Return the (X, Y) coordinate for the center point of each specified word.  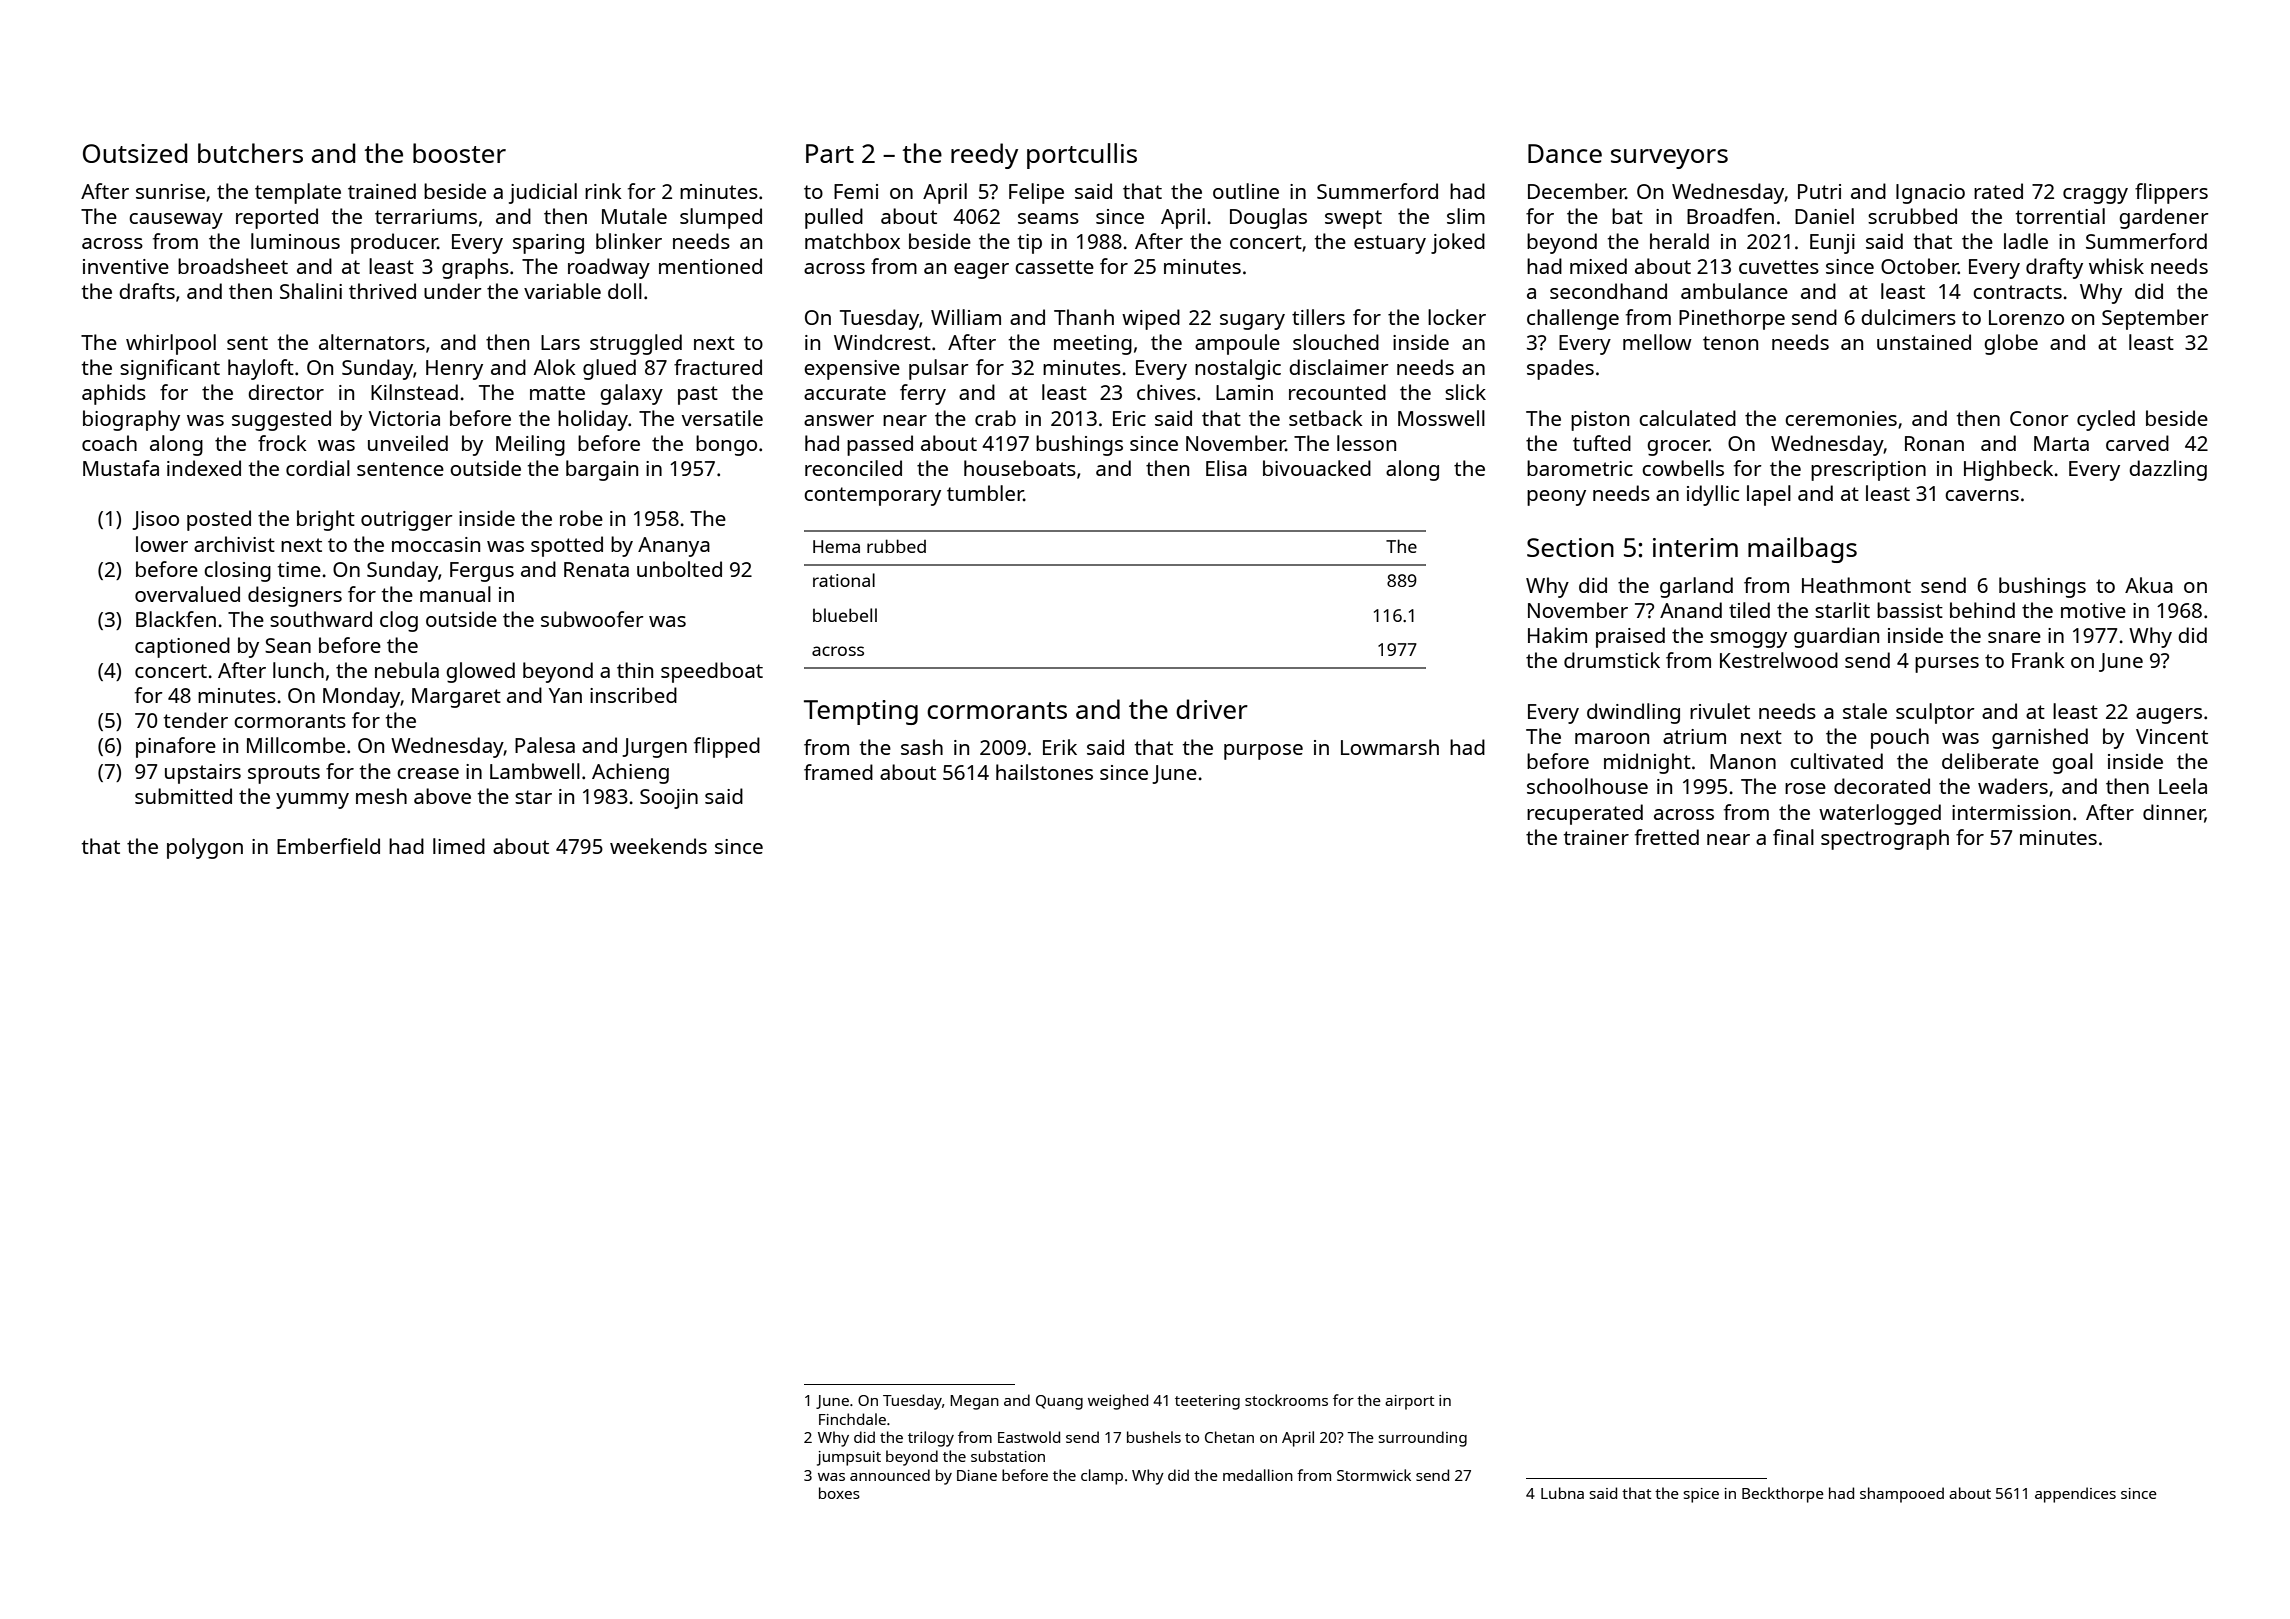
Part (830, 153)
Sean (288, 645)
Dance (1565, 153)
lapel (1769, 495)
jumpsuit (849, 1458)
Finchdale (852, 1419)
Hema (836, 546)
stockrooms (1286, 1400)
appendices (2075, 1495)
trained (382, 191)
